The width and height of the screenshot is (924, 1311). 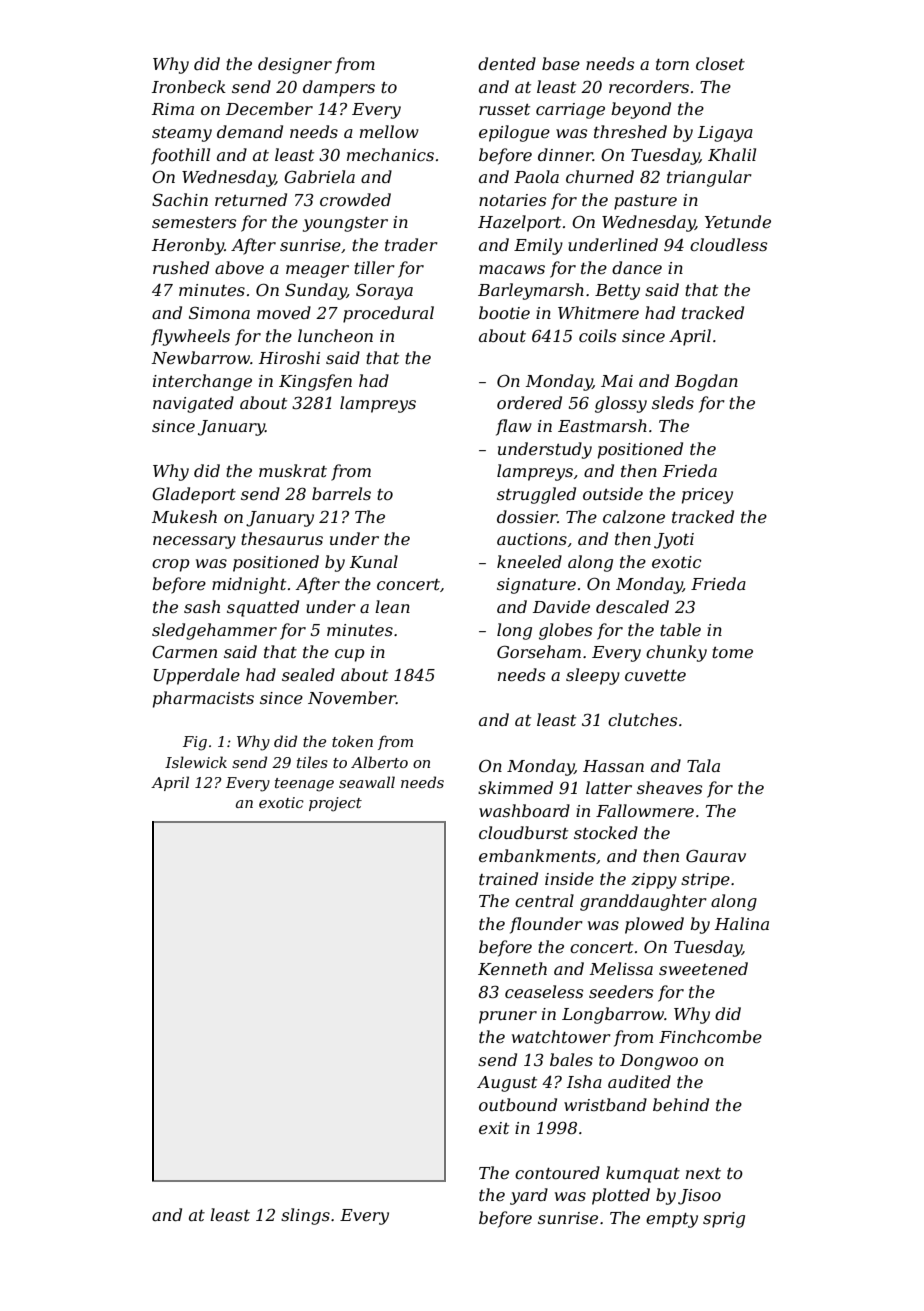 I want to click on Barleymarsh, so click(x=531, y=291).
